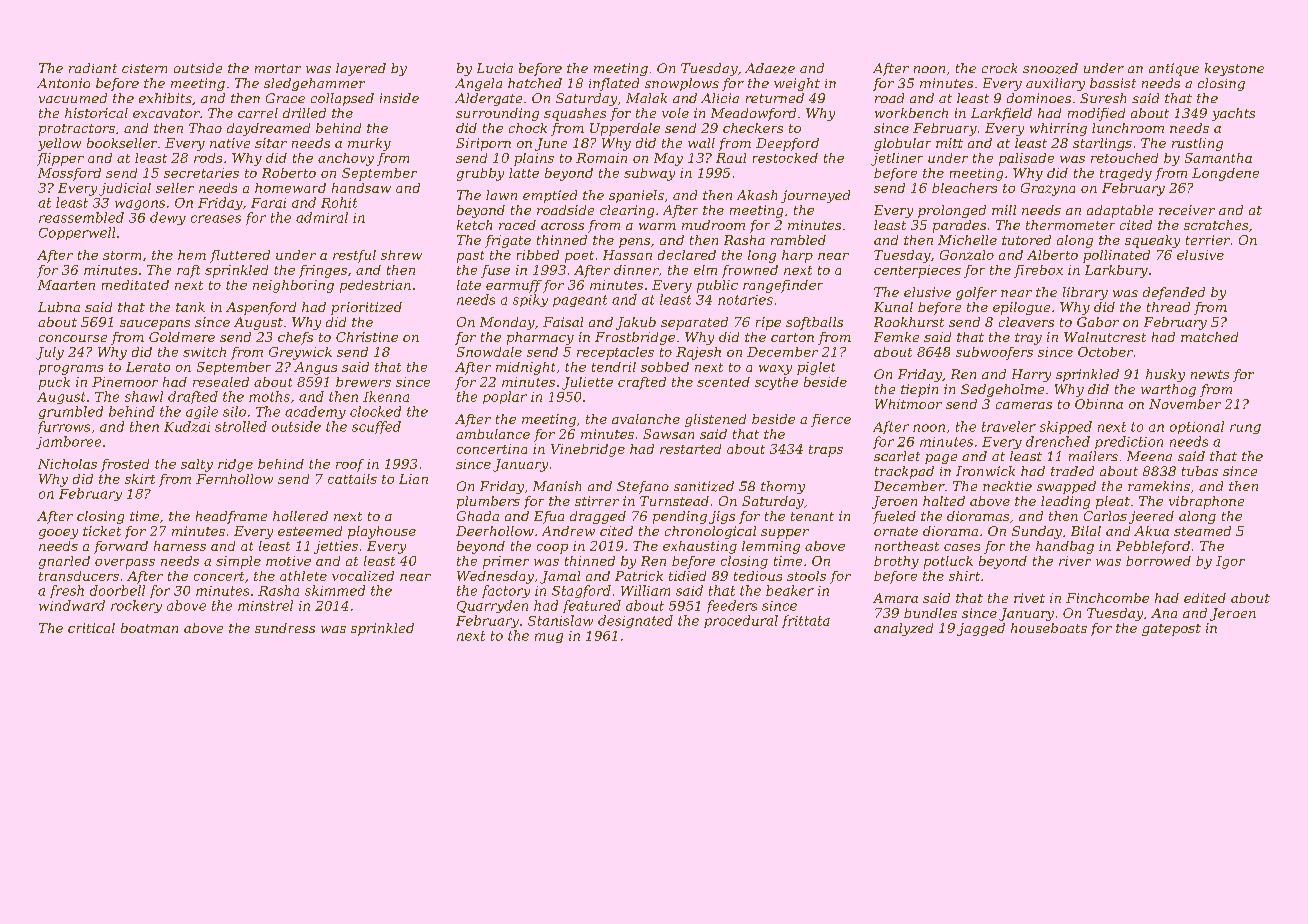 The image size is (1308, 924). What do you see at coordinates (1233, 114) in the screenshot?
I see `yachts` at bounding box center [1233, 114].
